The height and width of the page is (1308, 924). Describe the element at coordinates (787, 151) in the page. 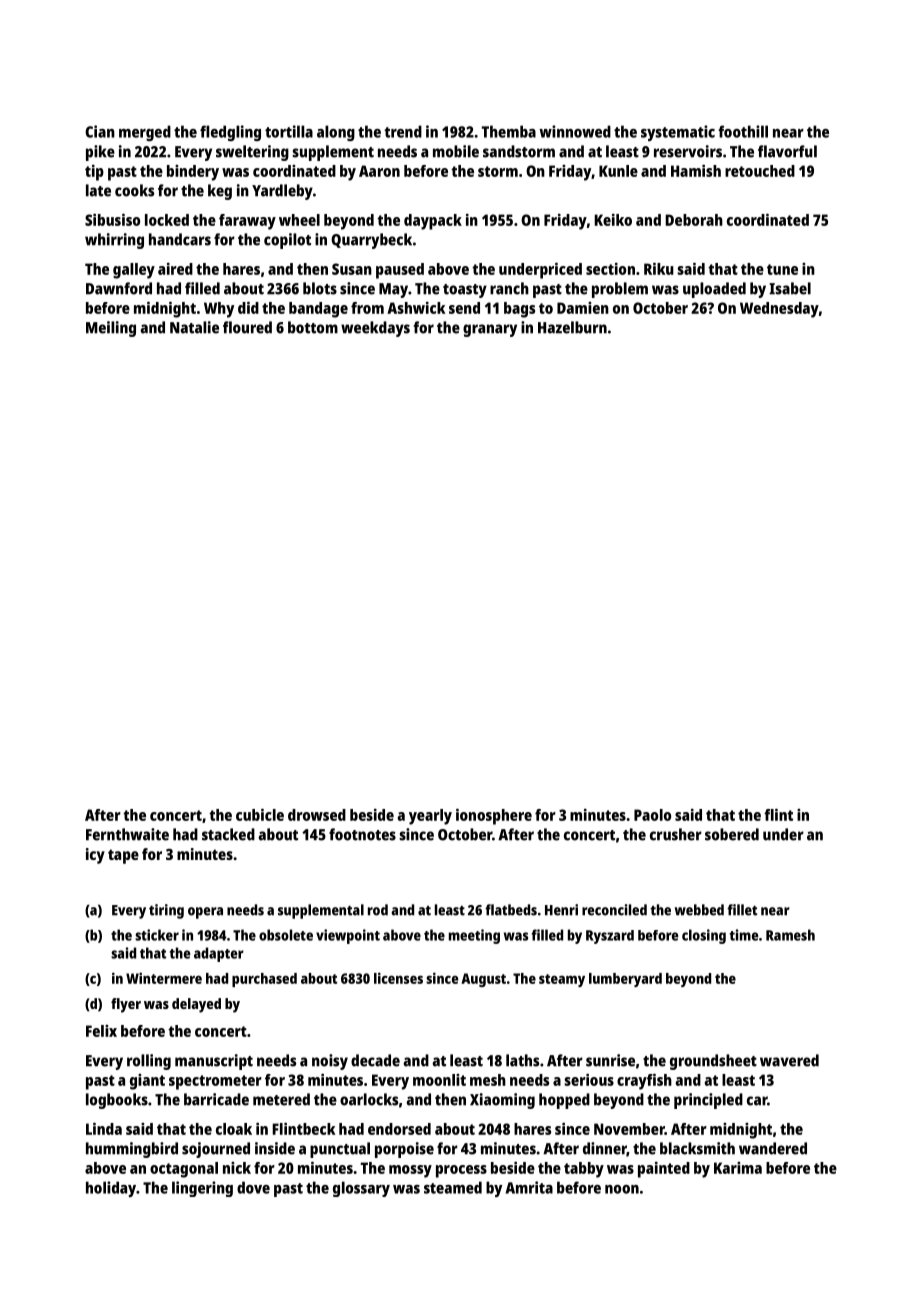

I see `flavorful` at that location.
